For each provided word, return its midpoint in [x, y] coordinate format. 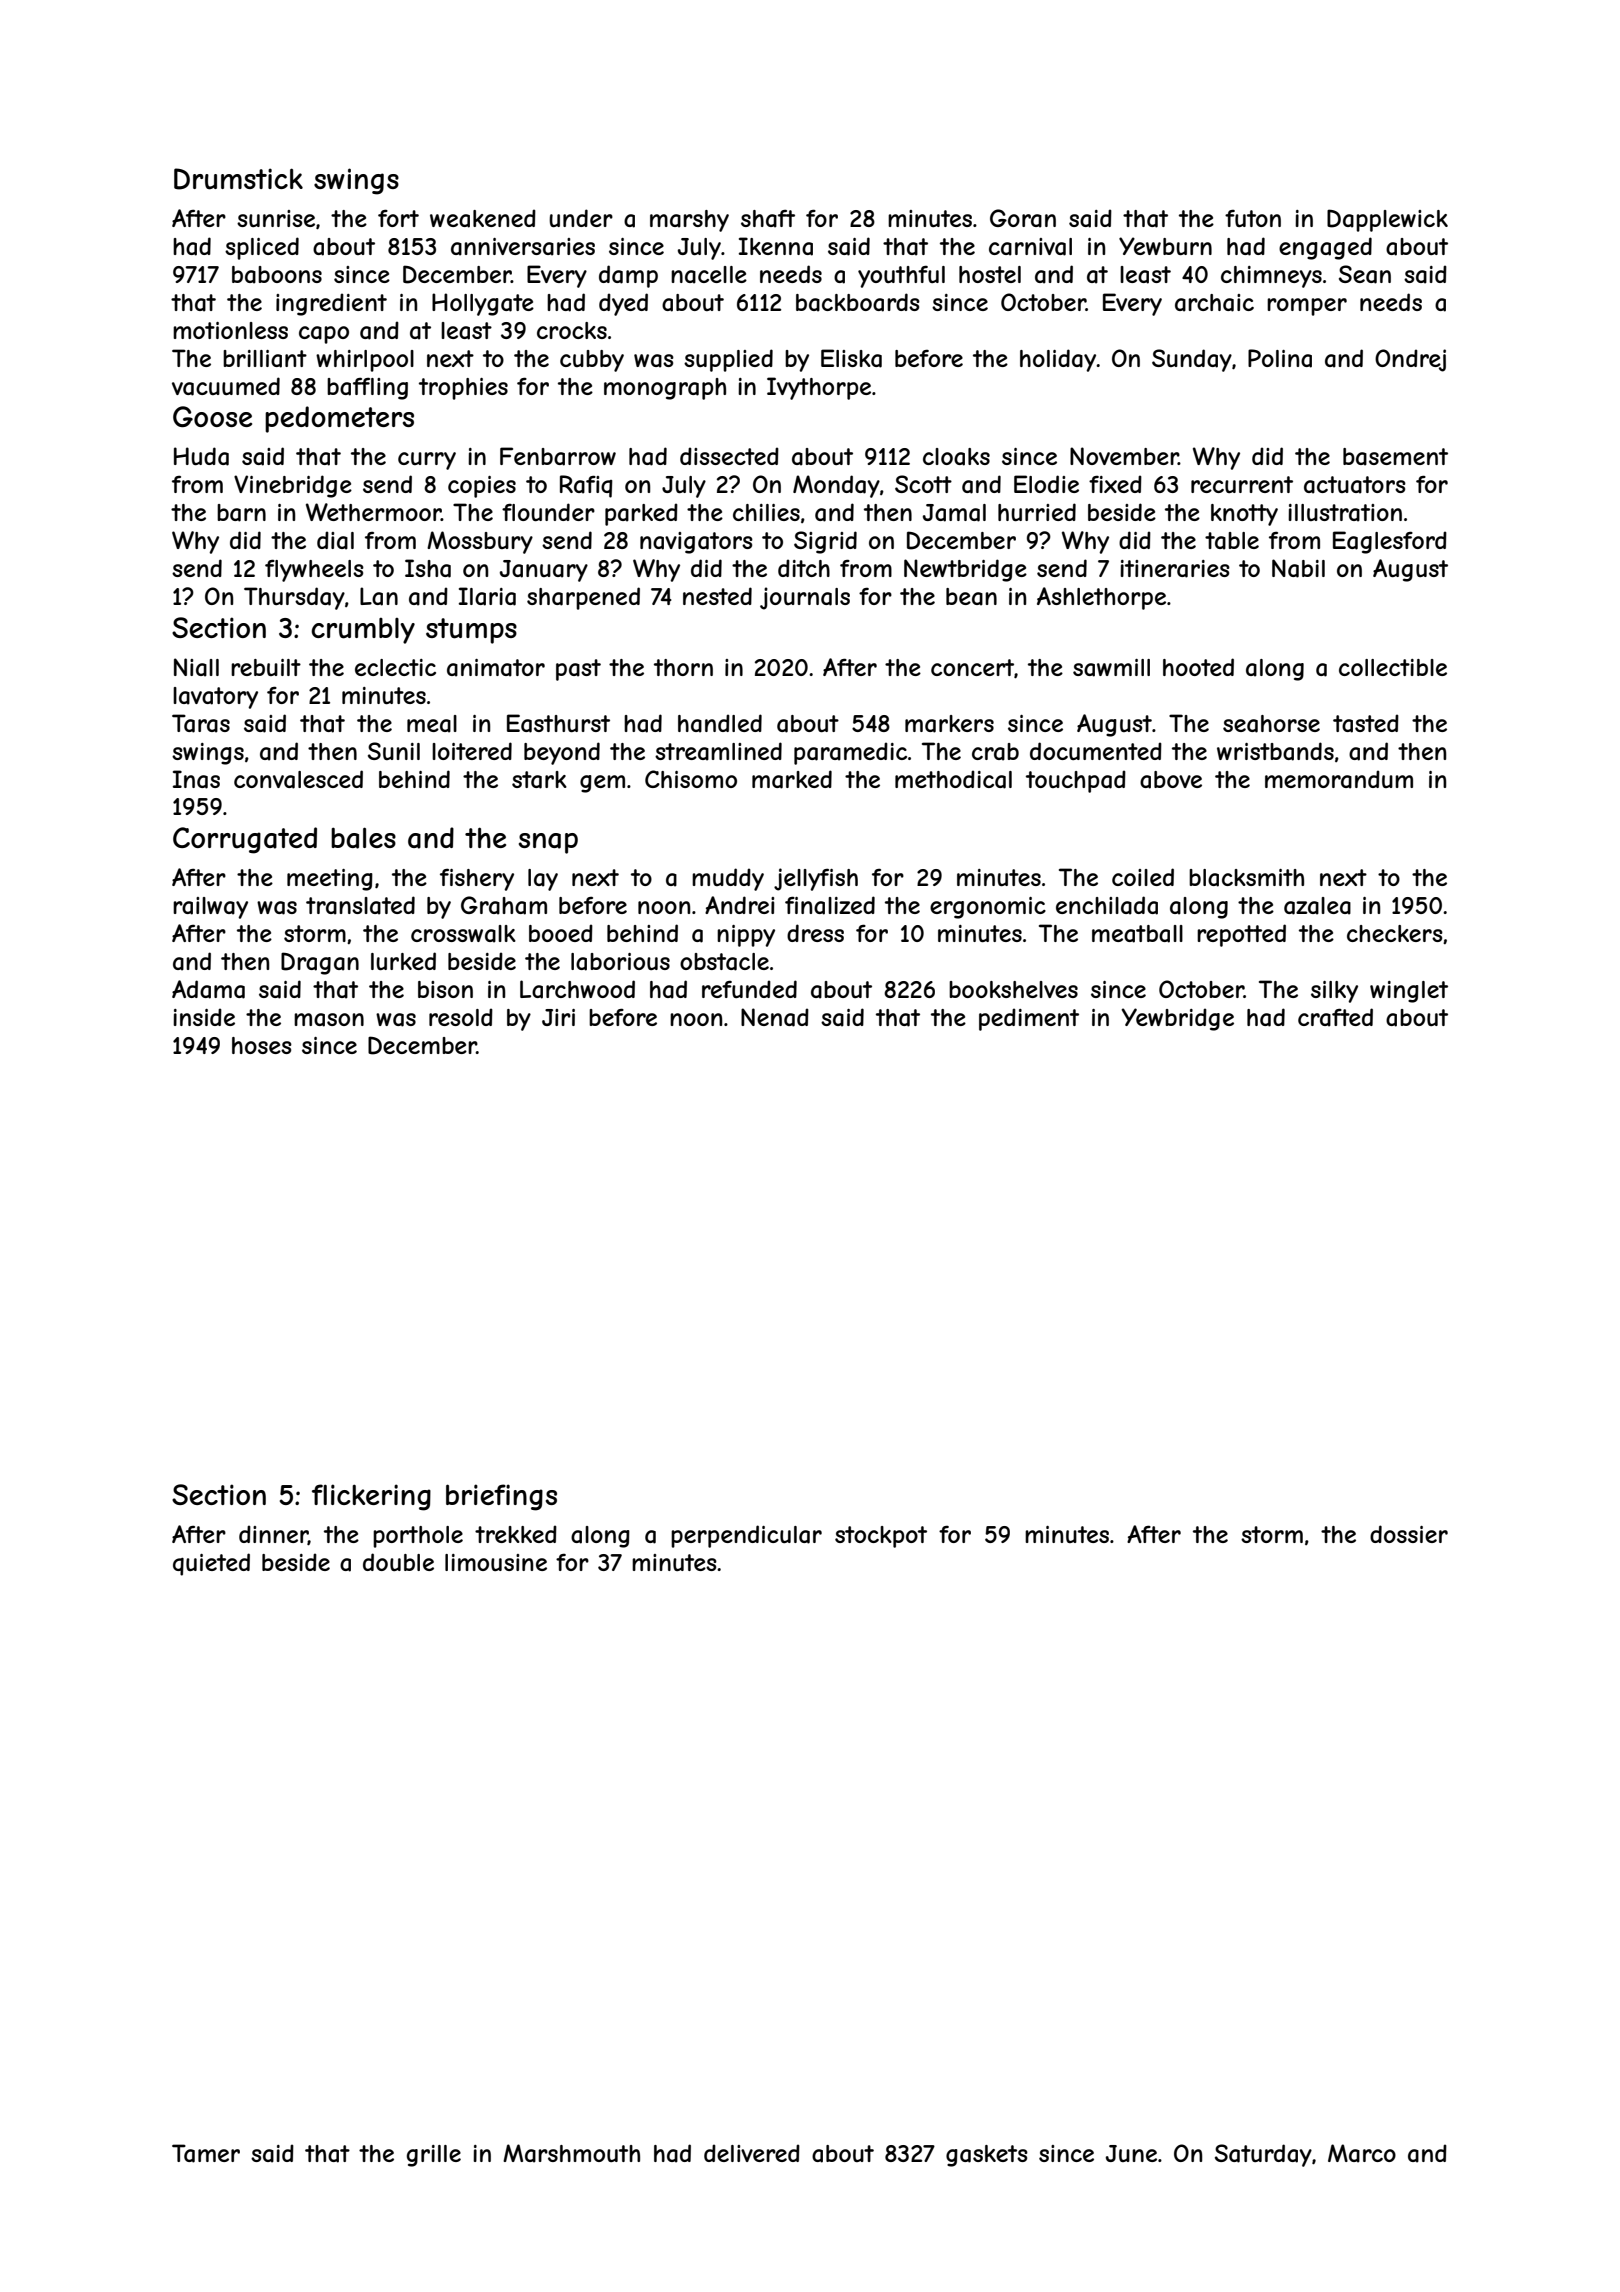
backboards [858, 302]
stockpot [881, 1537]
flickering [371, 1497]
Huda [201, 456]
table [1232, 541]
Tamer [206, 2153]
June [1131, 2153]
